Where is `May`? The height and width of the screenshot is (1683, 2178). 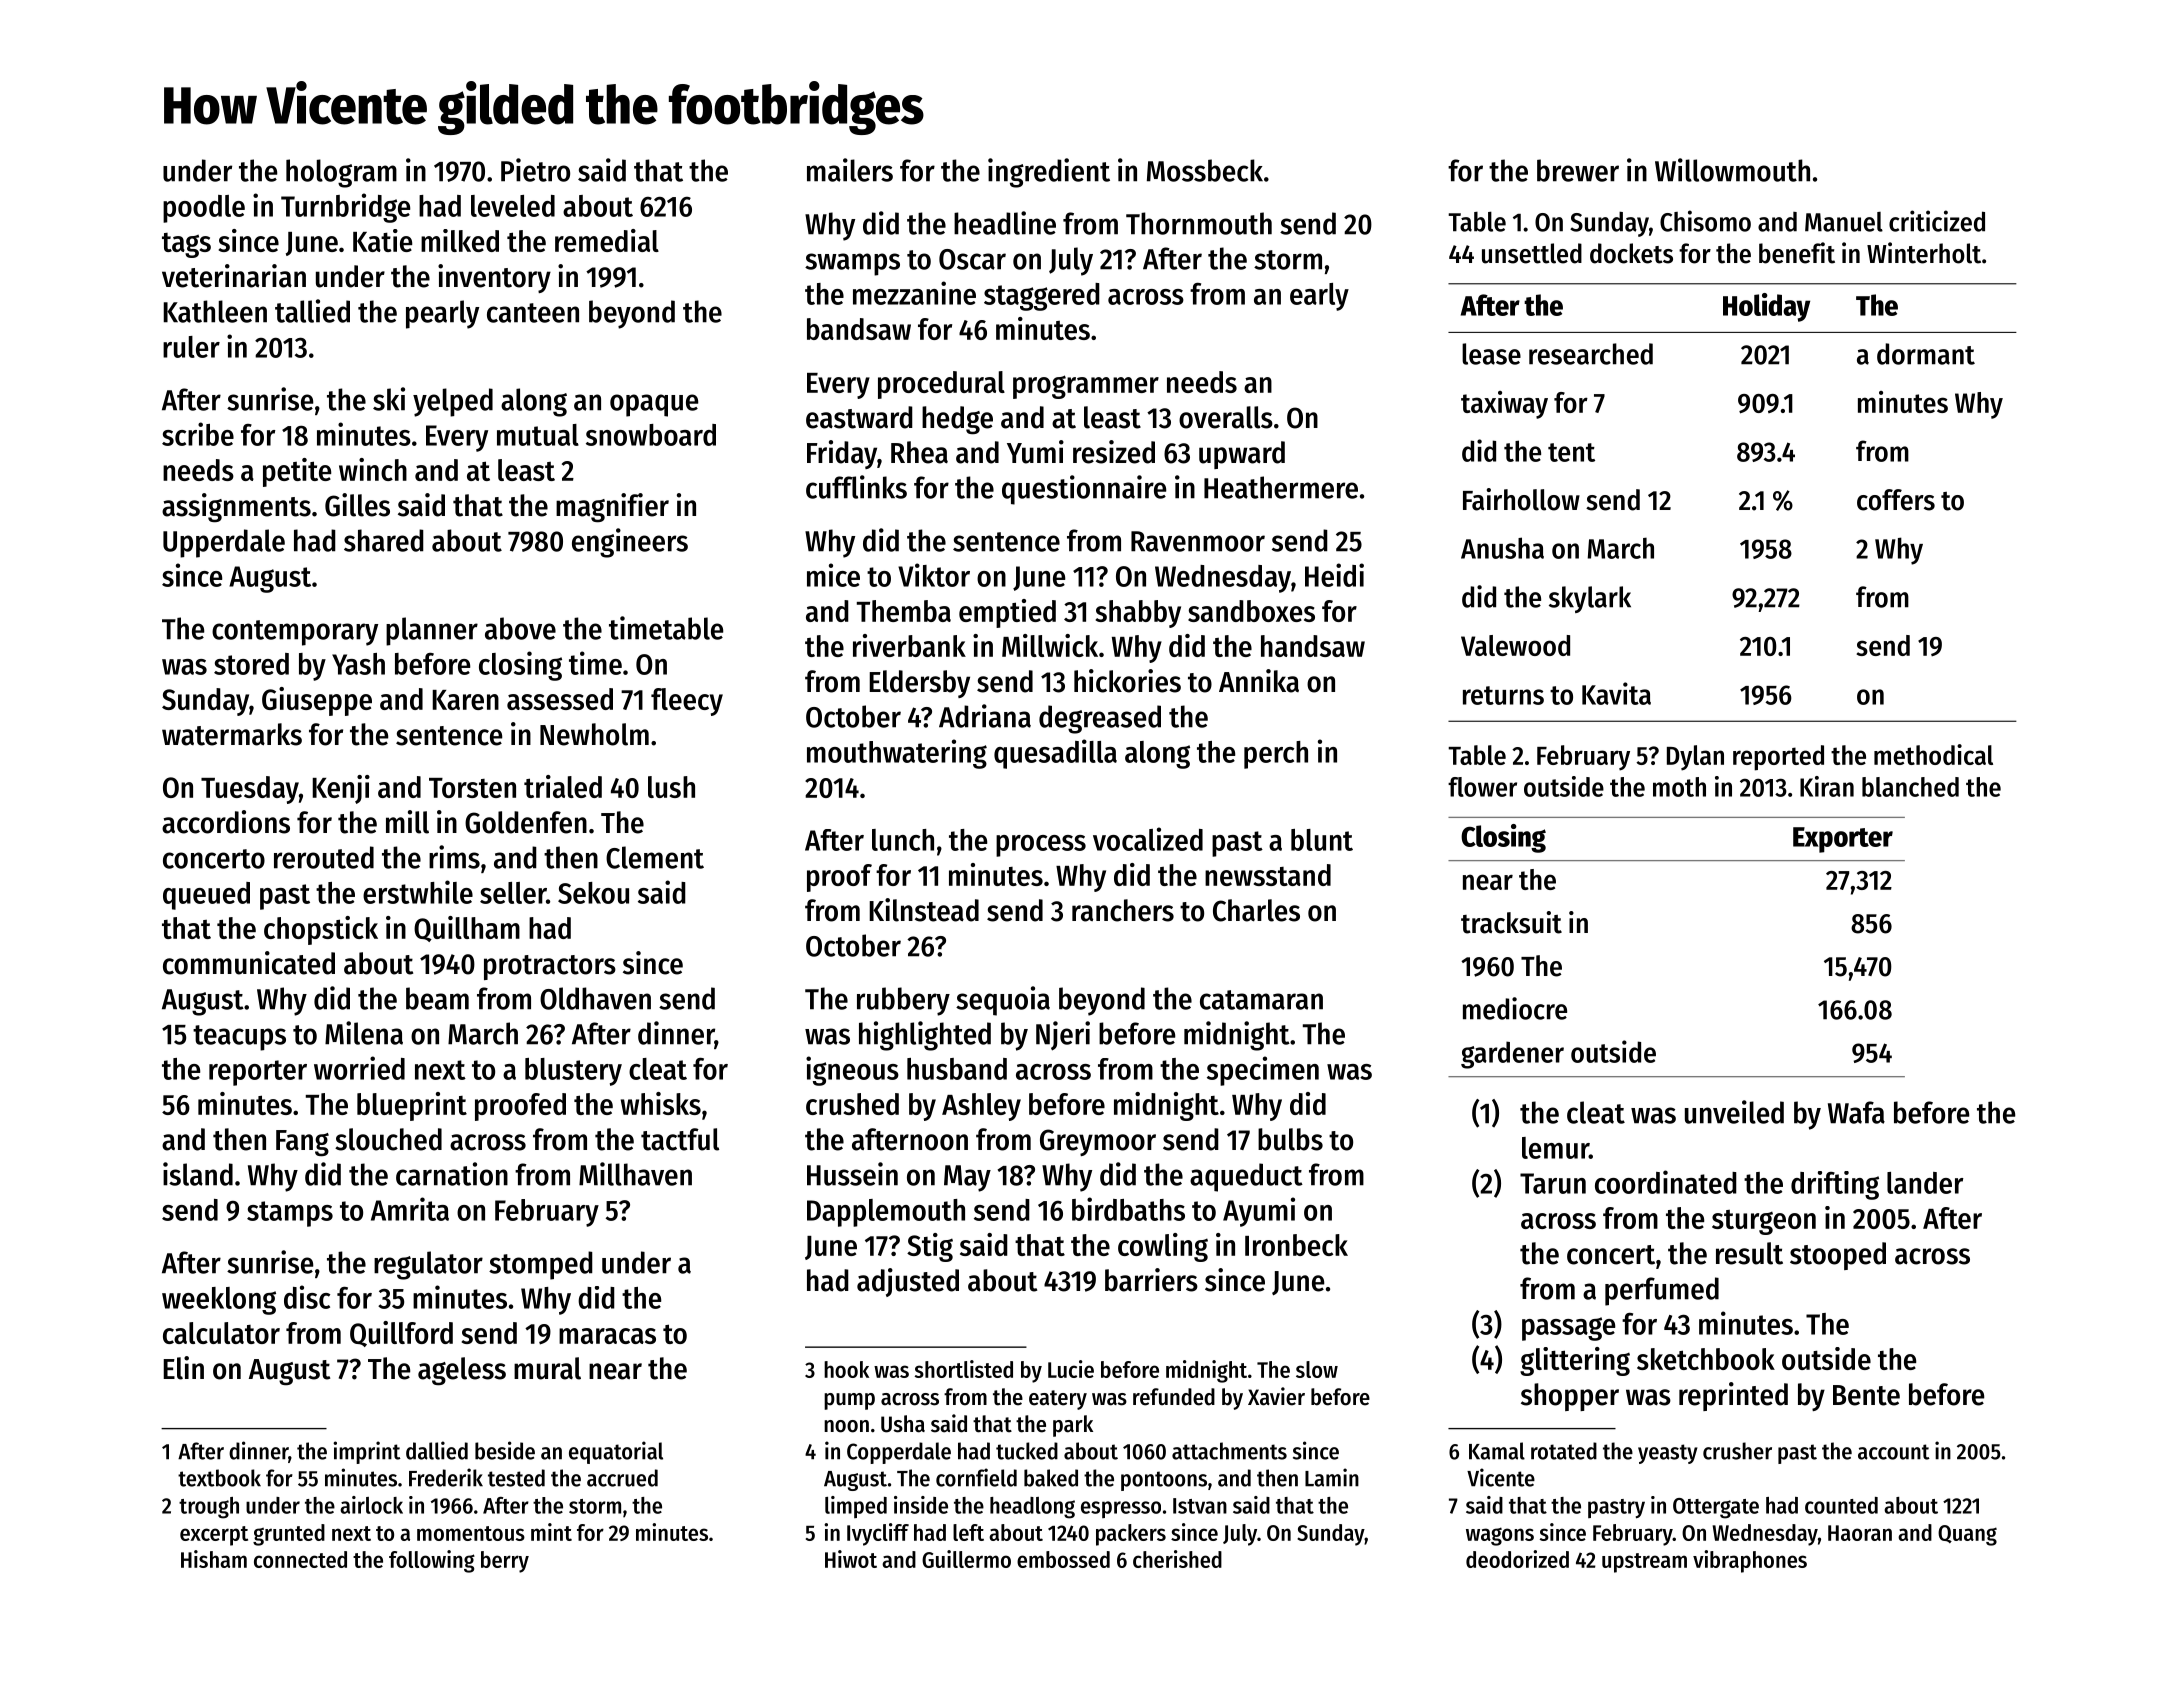 May is located at coordinates (967, 1178).
